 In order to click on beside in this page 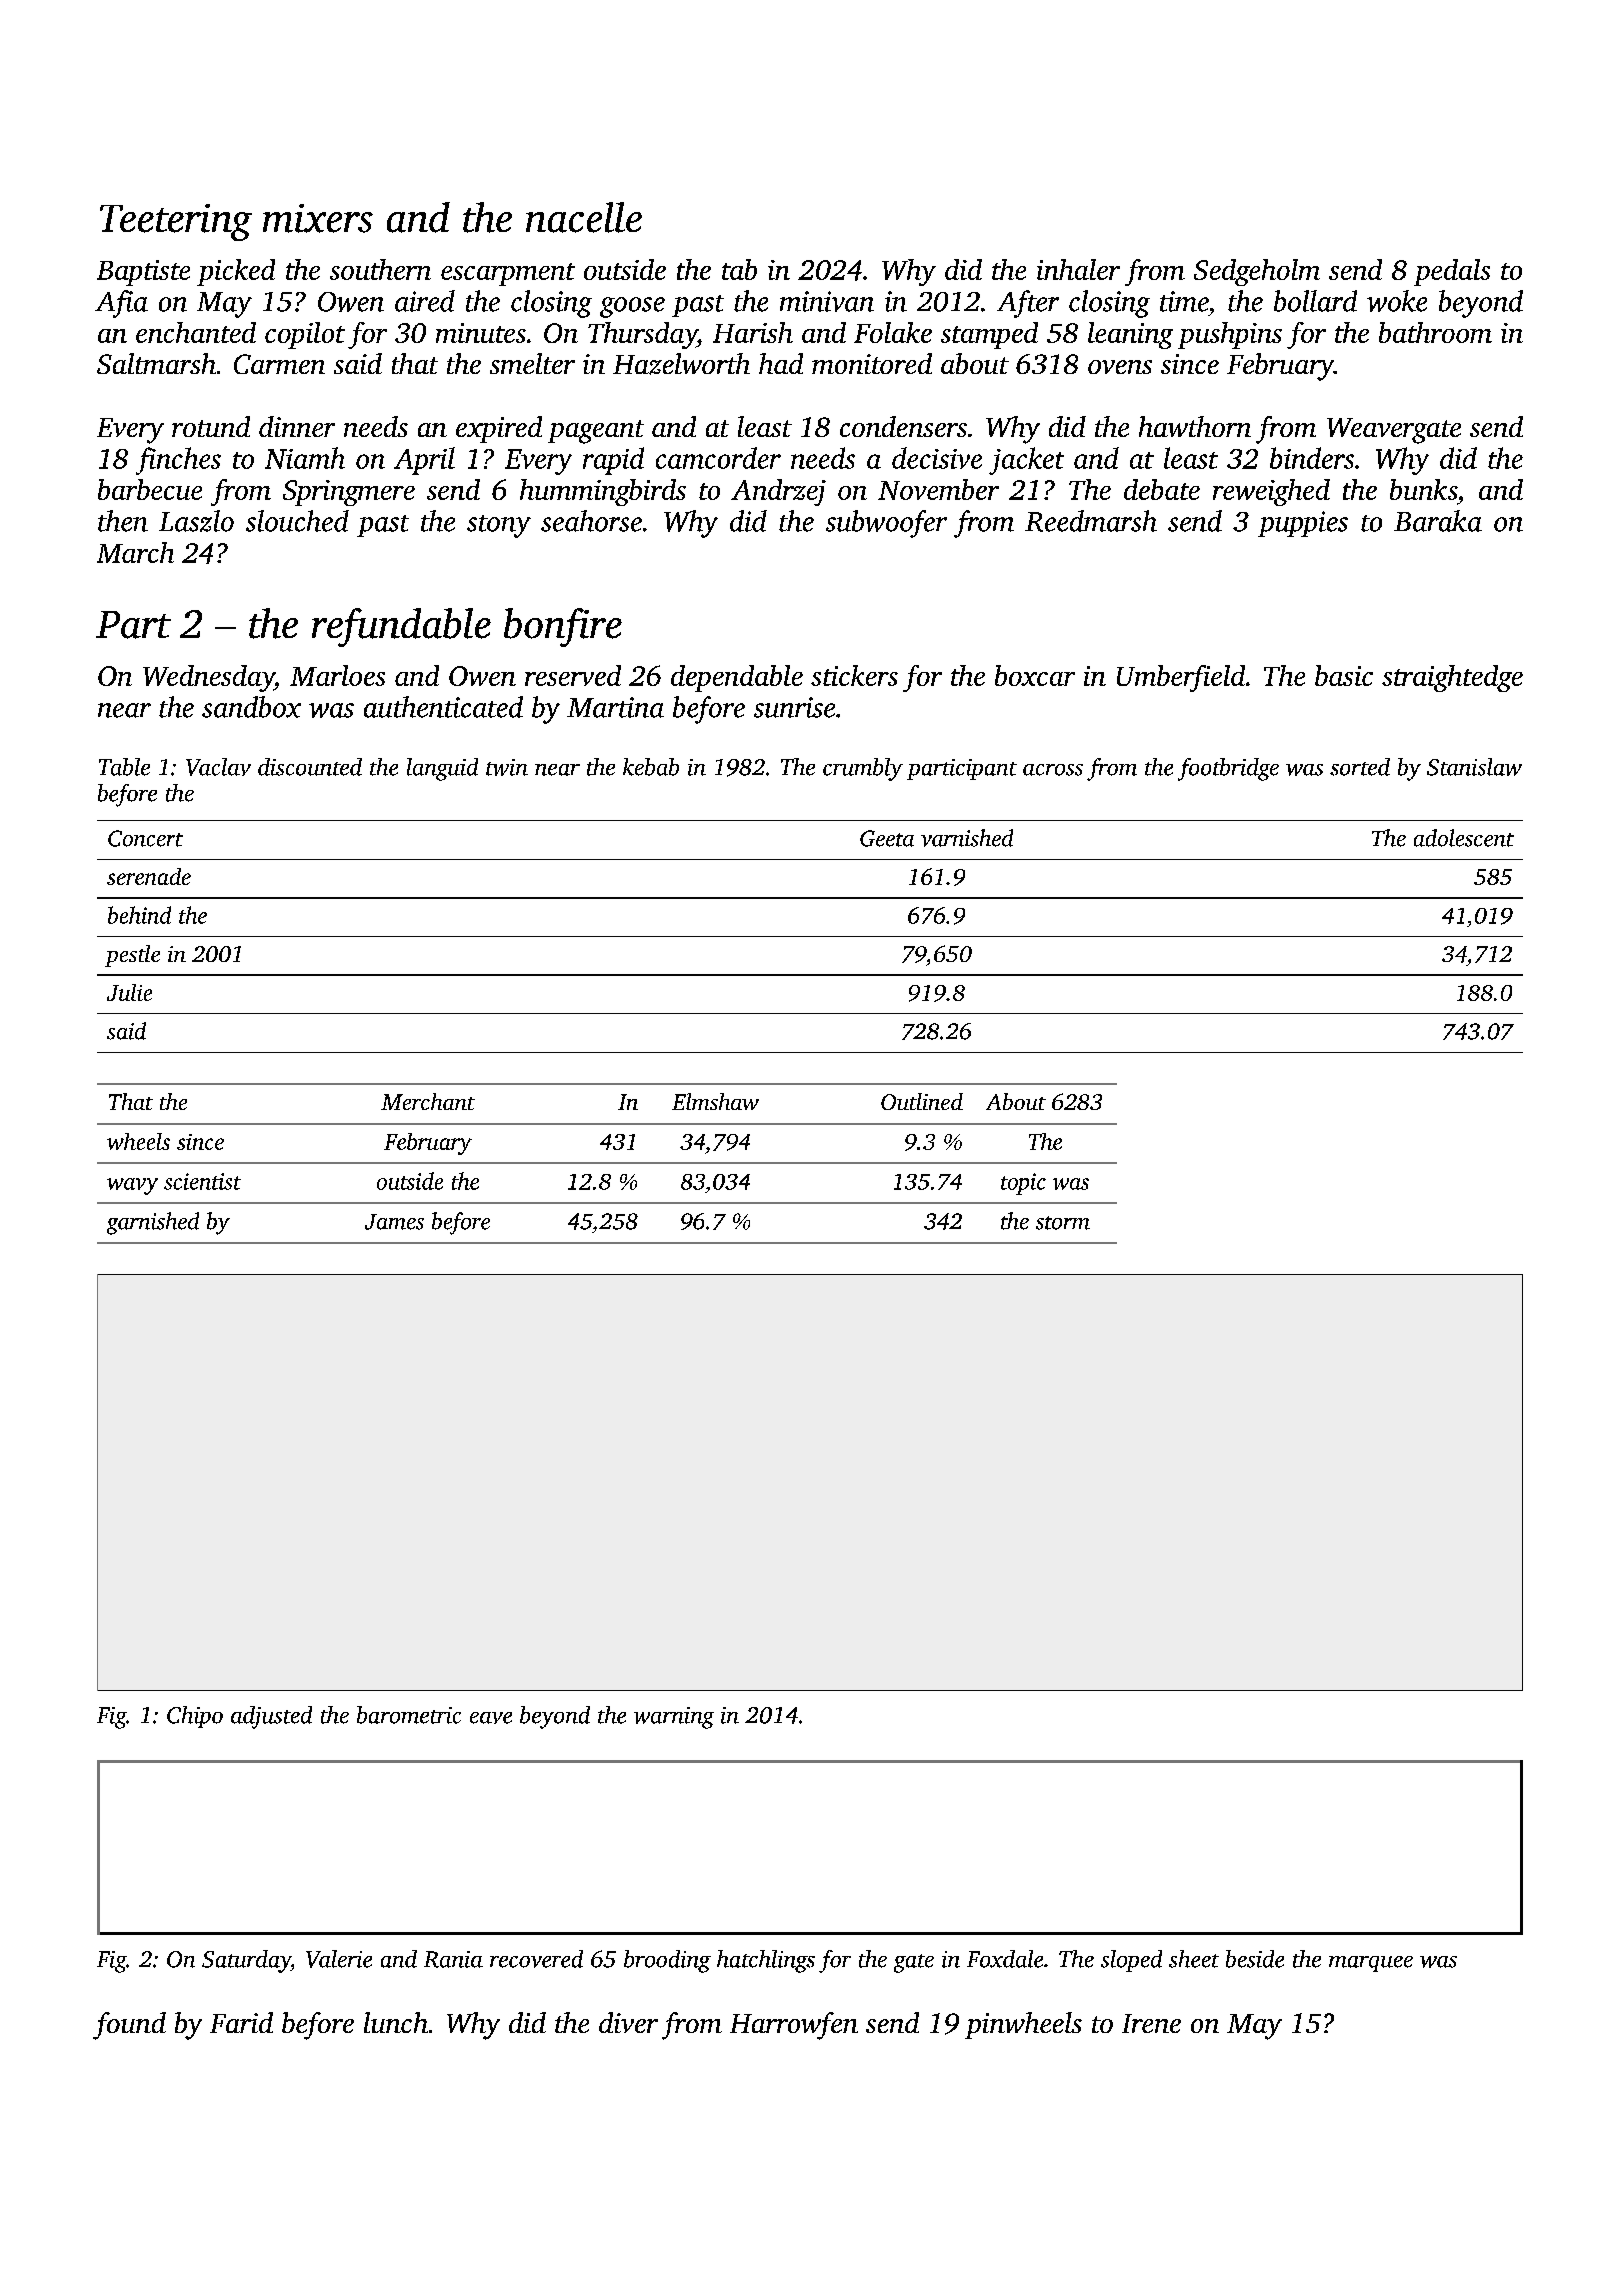, I will do `click(1255, 1959)`.
